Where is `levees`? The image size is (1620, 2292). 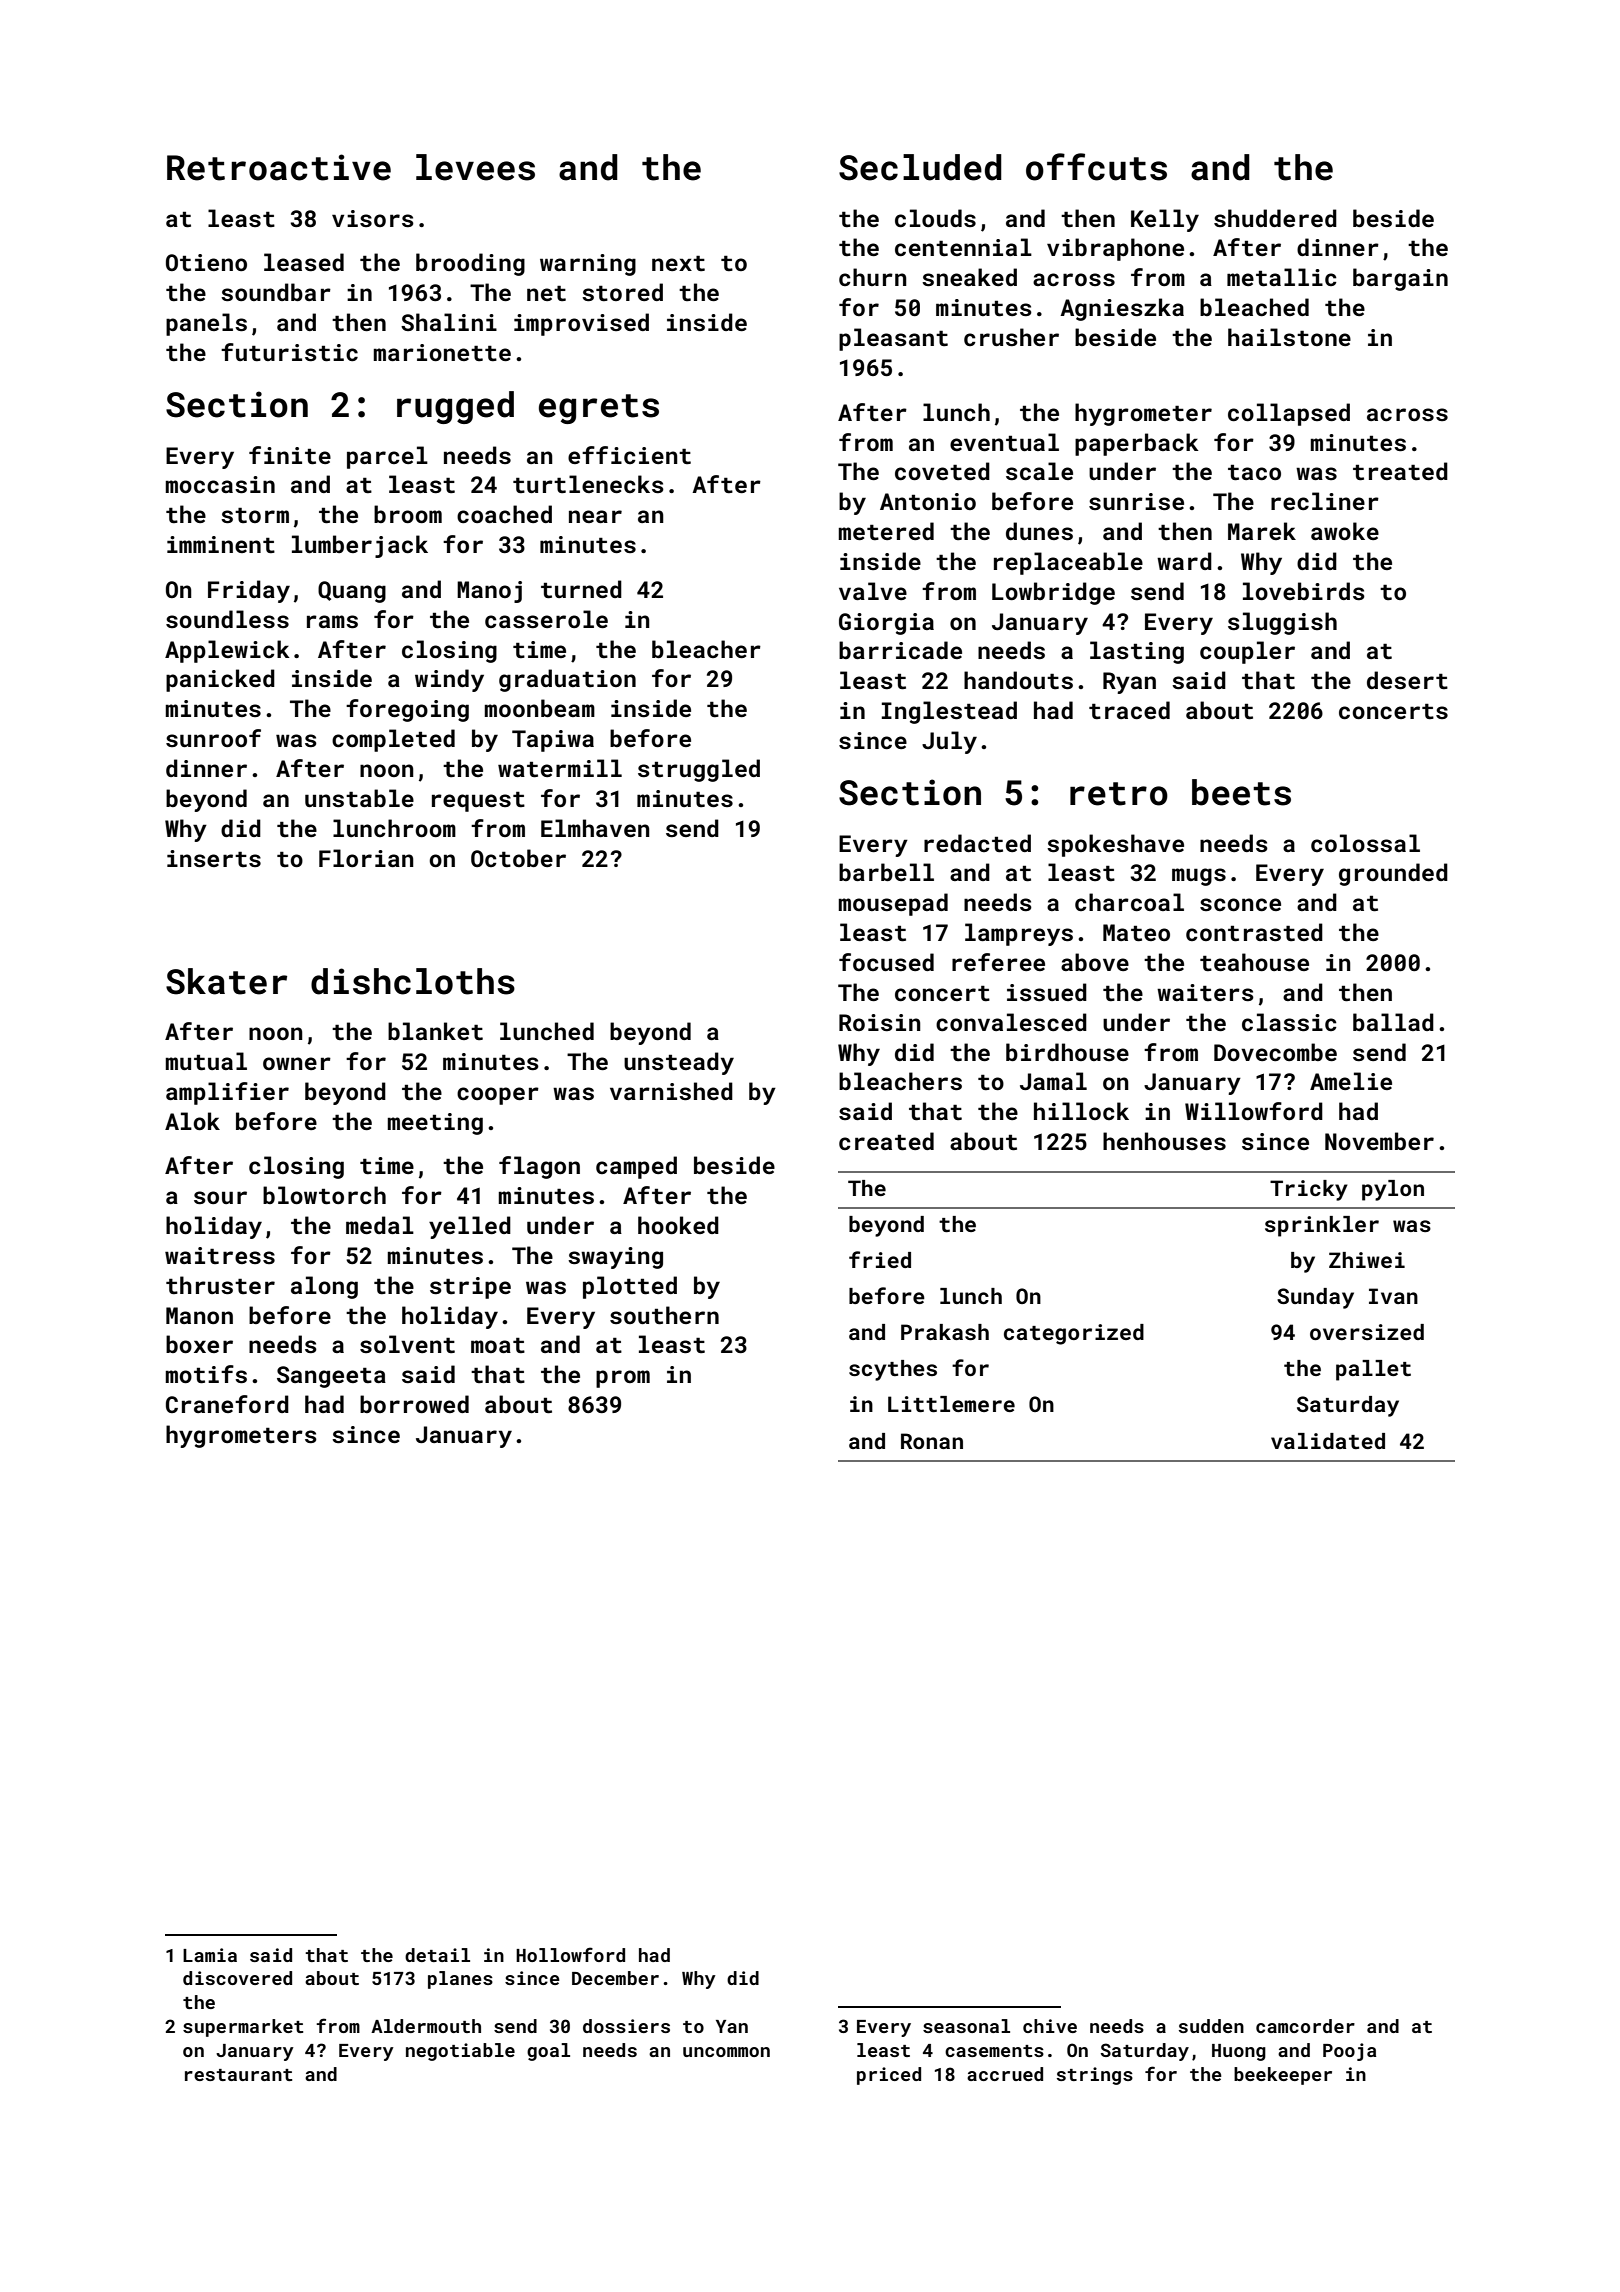
levees is located at coordinates (475, 167).
